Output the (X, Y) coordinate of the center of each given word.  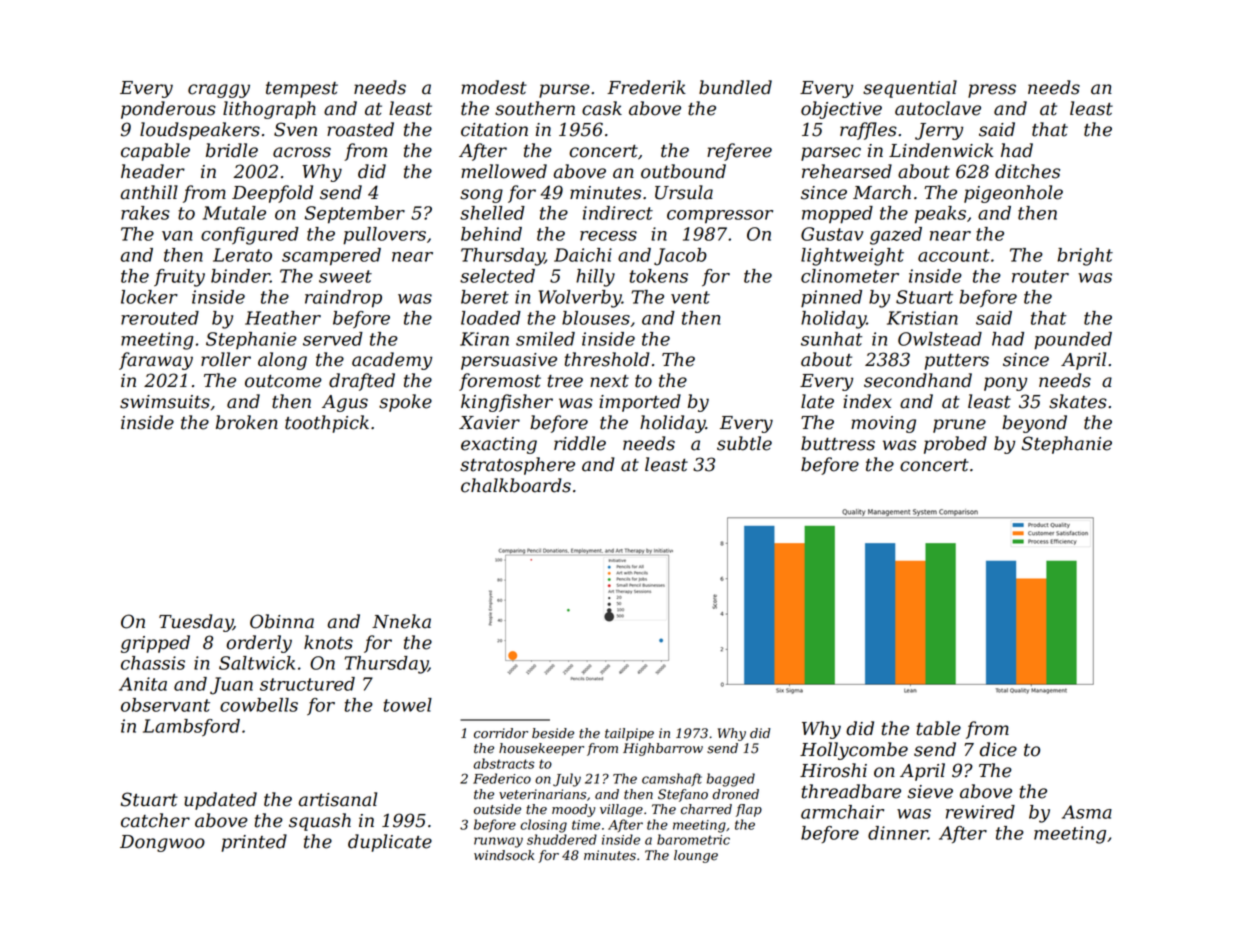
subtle (744, 443)
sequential (910, 89)
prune (959, 426)
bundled (735, 87)
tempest (302, 90)
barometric (693, 839)
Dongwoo (162, 843)
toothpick (327, 424)
